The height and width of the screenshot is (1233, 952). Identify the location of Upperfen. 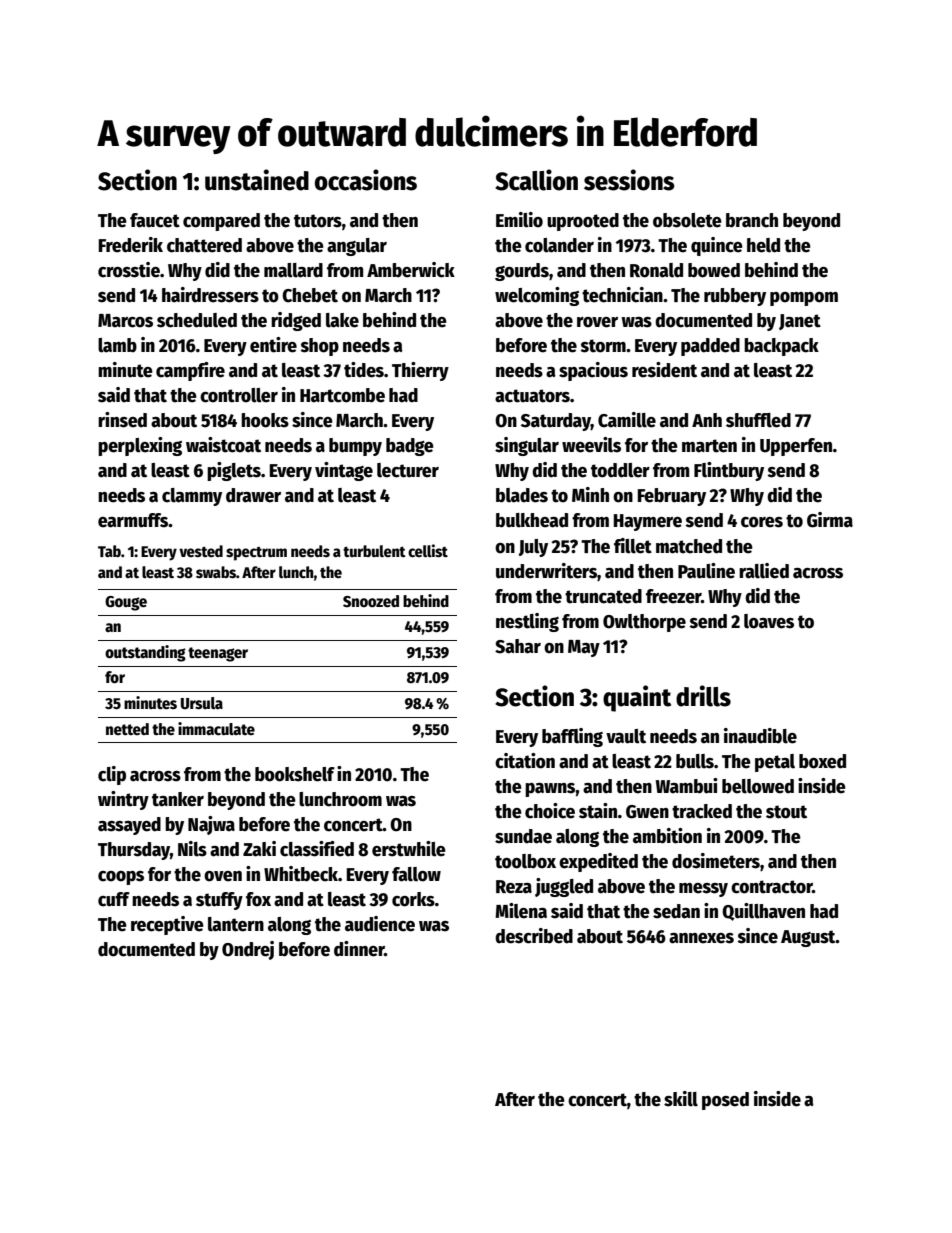
(796, 447).
